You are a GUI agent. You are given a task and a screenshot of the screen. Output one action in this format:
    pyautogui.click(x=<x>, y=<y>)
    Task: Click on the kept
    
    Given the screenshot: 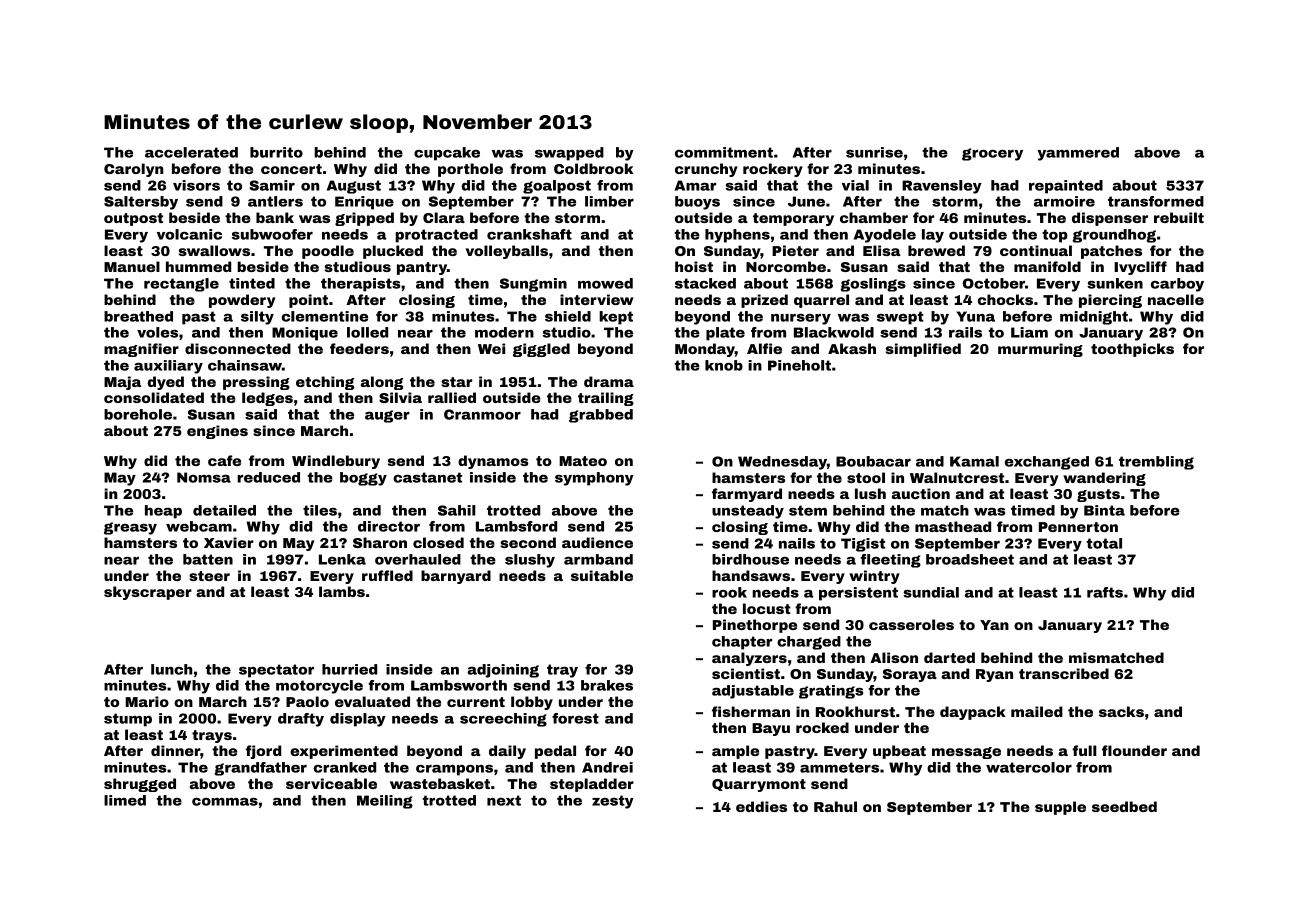 What is the action you would take?
    pyautogui.click(x=616, y=318)
